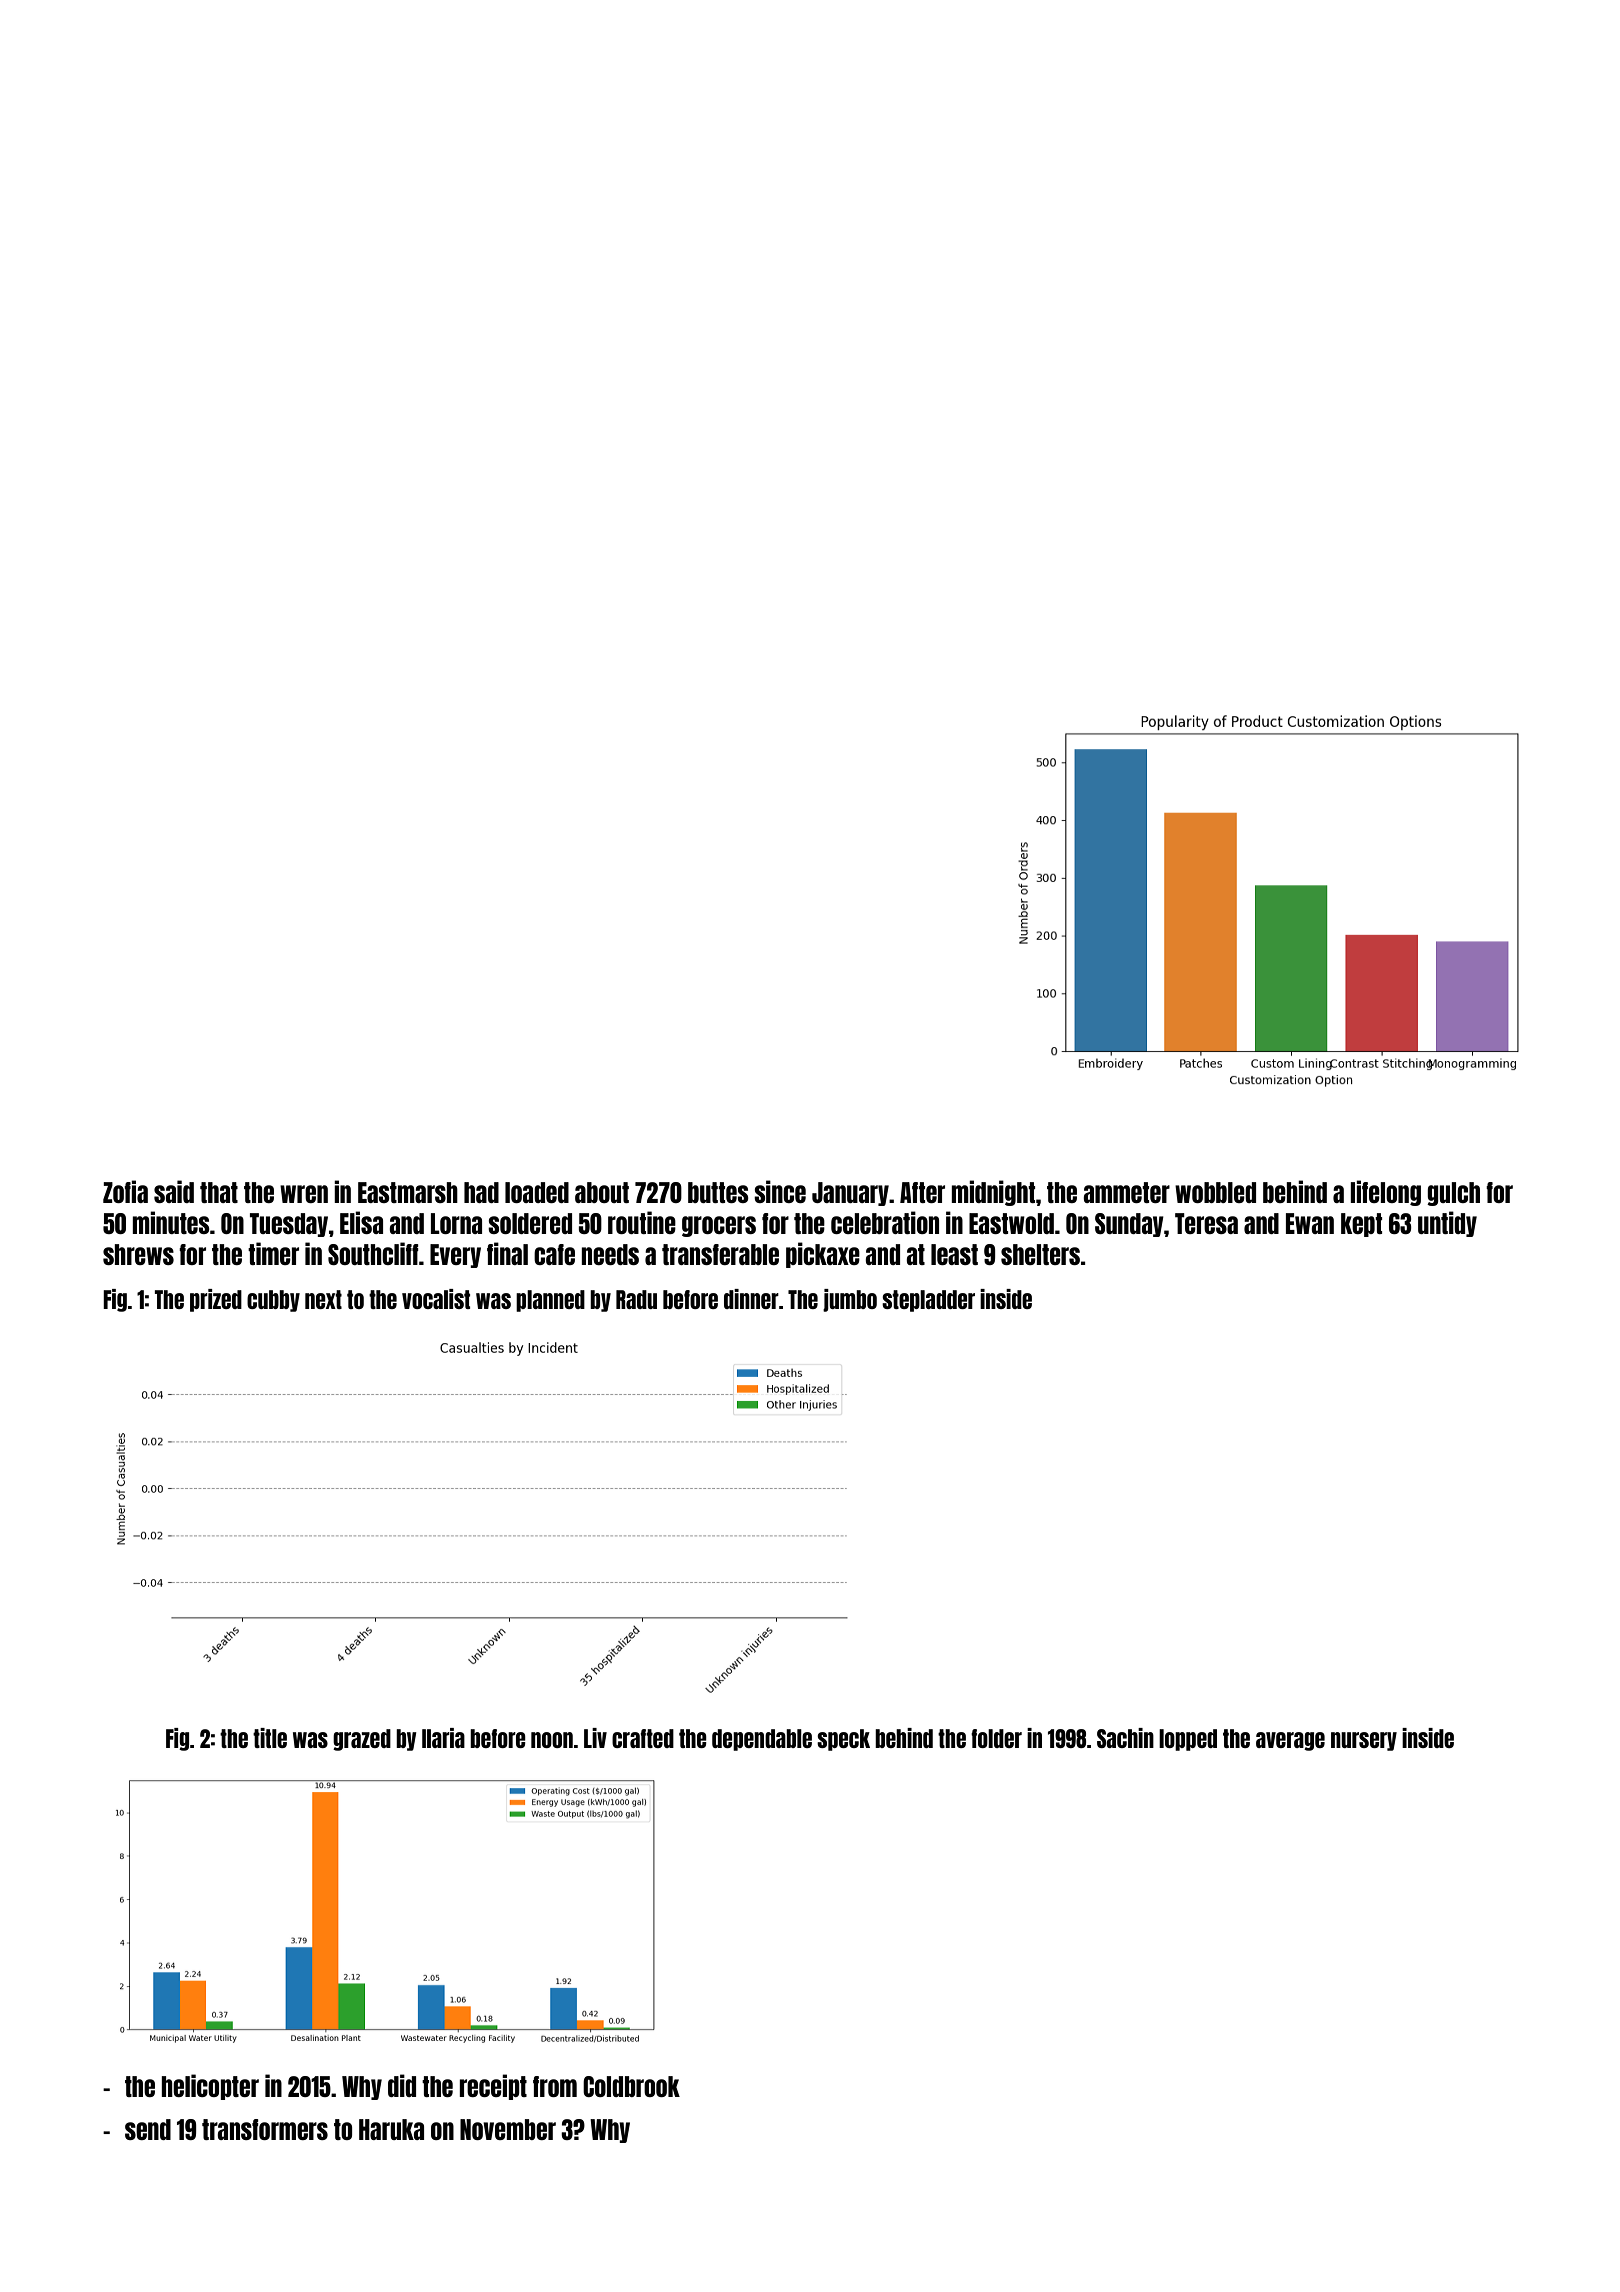 The height and width of the screenshot is (2292, 1620). What do you see at coordinates (595, 1738) in the screenshot?
I see `Liv` at bounding box center [595, 1738].
